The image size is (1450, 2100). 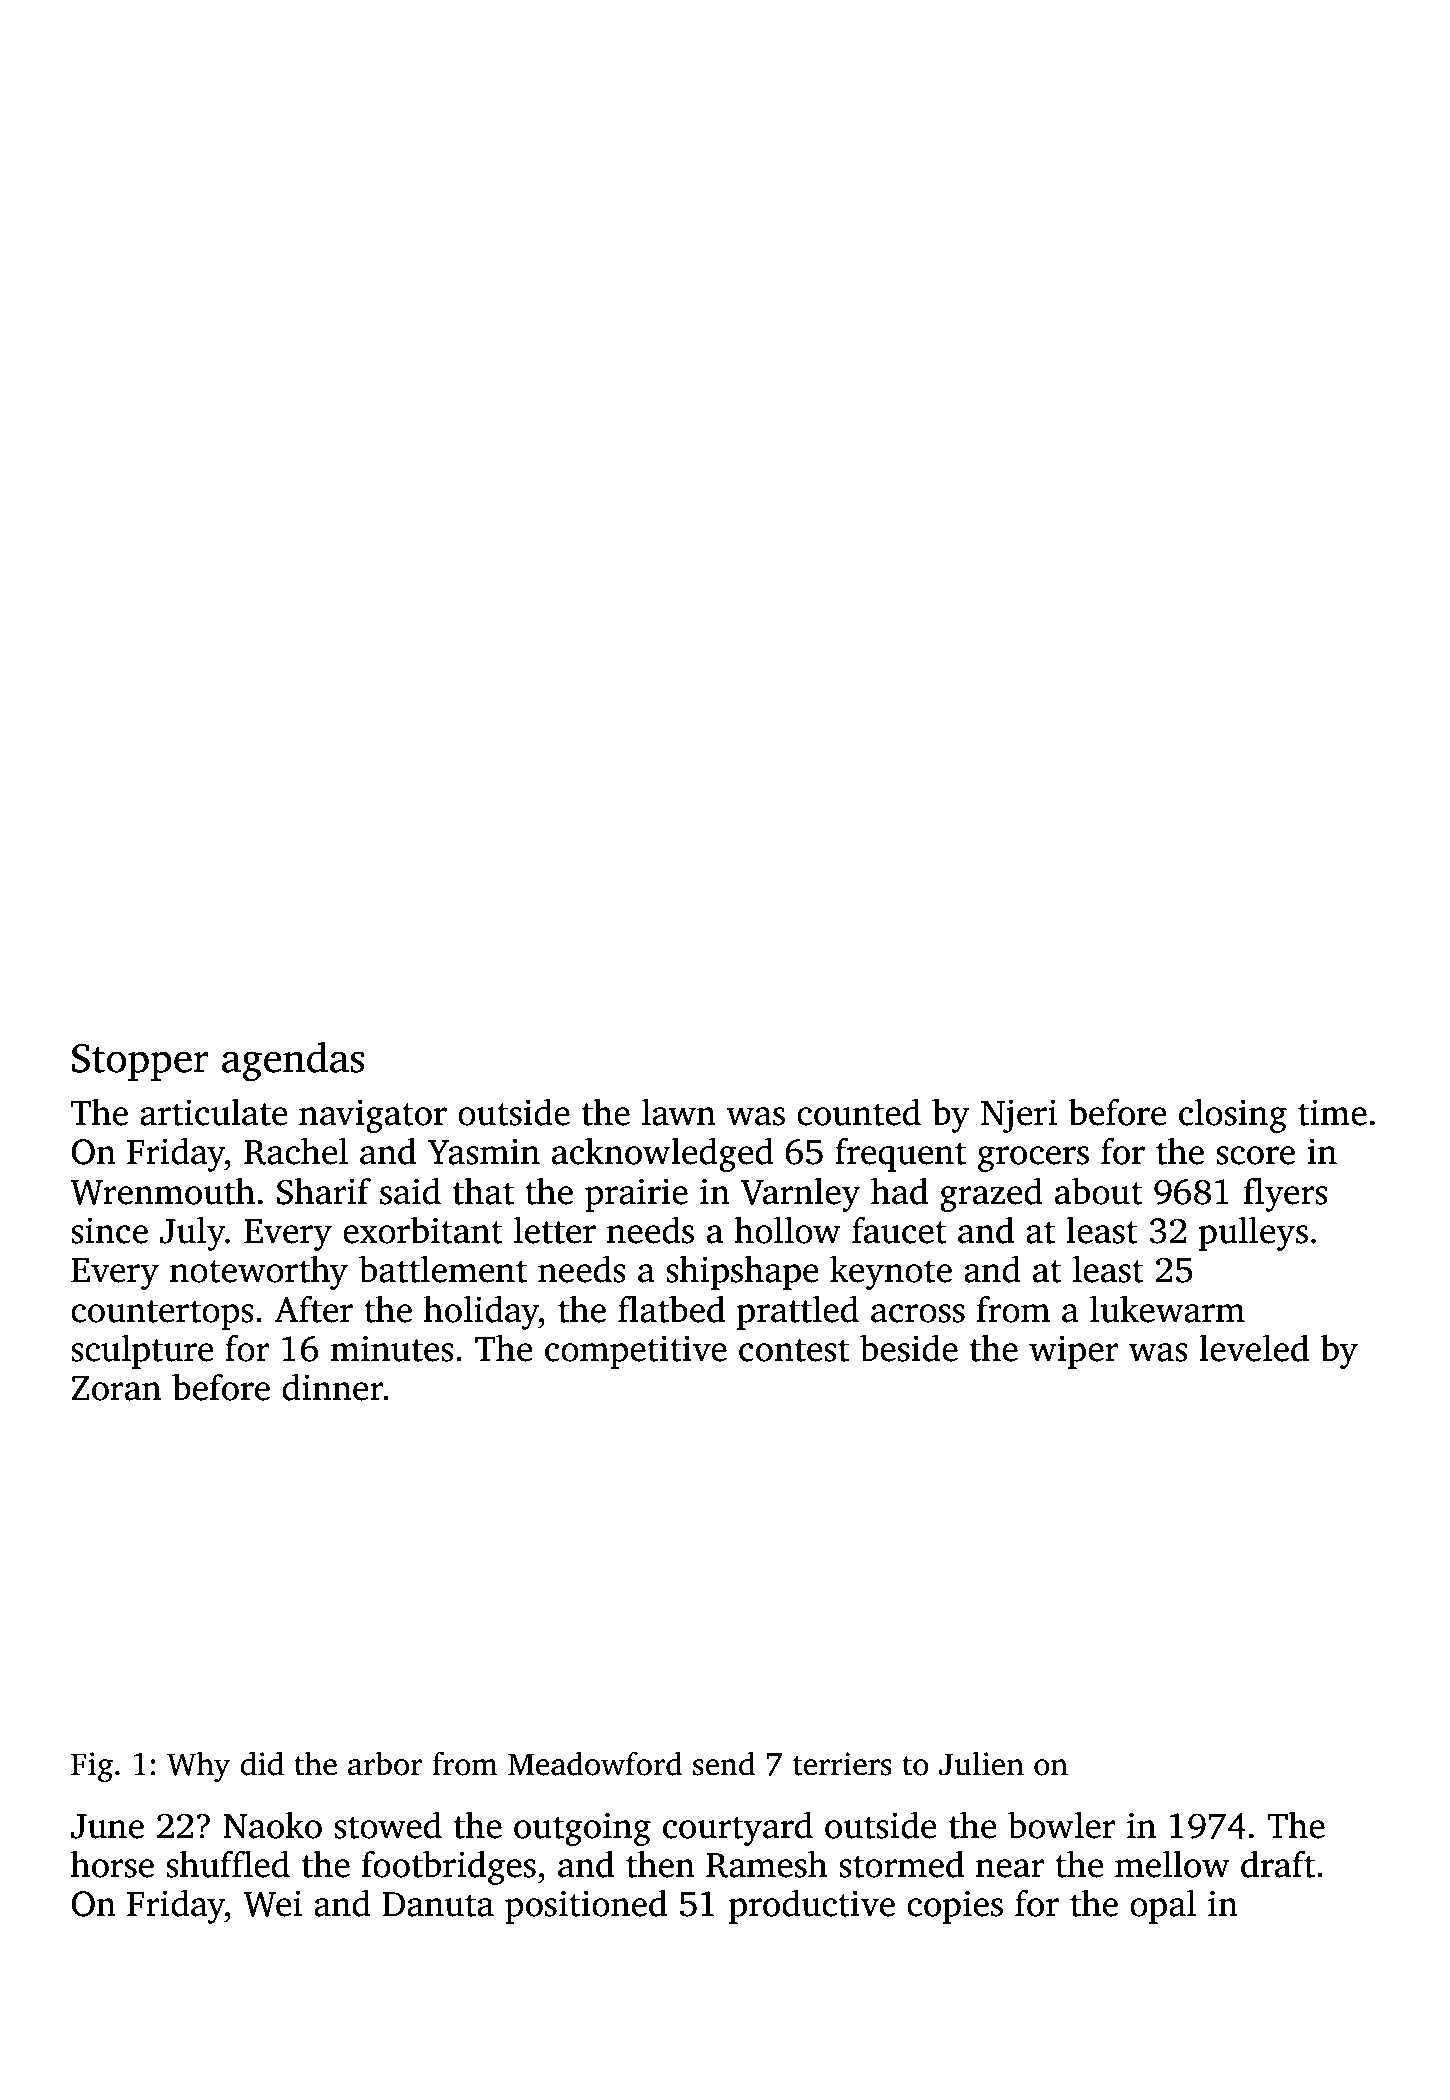 What do you see at coordinates (800, 1194) in the screenshot?
I see `Varnley` at bounding box center [800, 1194].
